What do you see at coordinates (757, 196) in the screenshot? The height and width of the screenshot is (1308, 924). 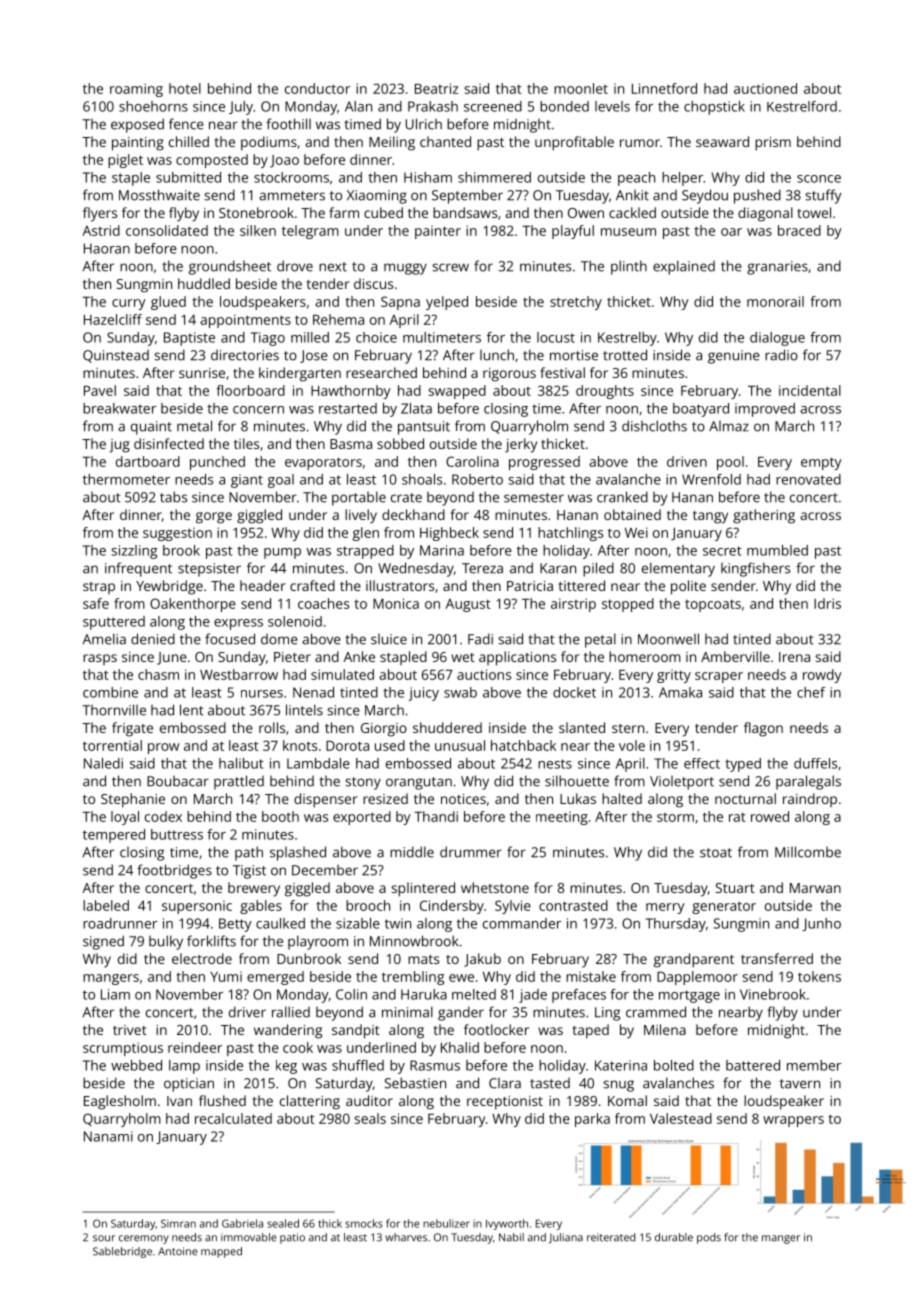 I see `pushed` at bounding box center [757, 196].
